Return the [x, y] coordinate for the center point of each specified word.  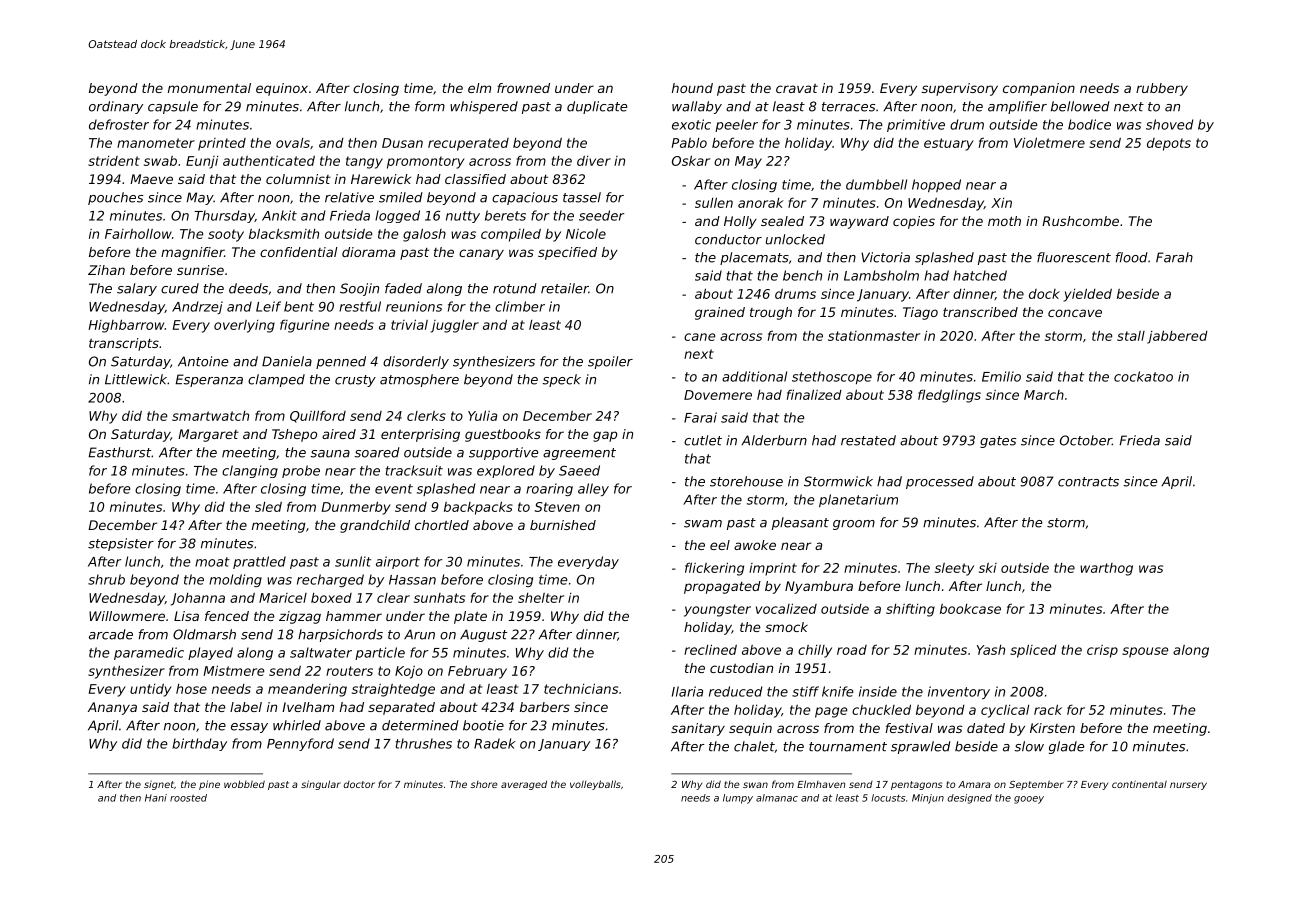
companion [1039, 89]
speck [561, 380]
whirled [297, 725]
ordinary [116, 107]
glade [1066, 747]
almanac [777, 798]
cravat [797, 88]
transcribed [980, 312]
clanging [250, 471]
